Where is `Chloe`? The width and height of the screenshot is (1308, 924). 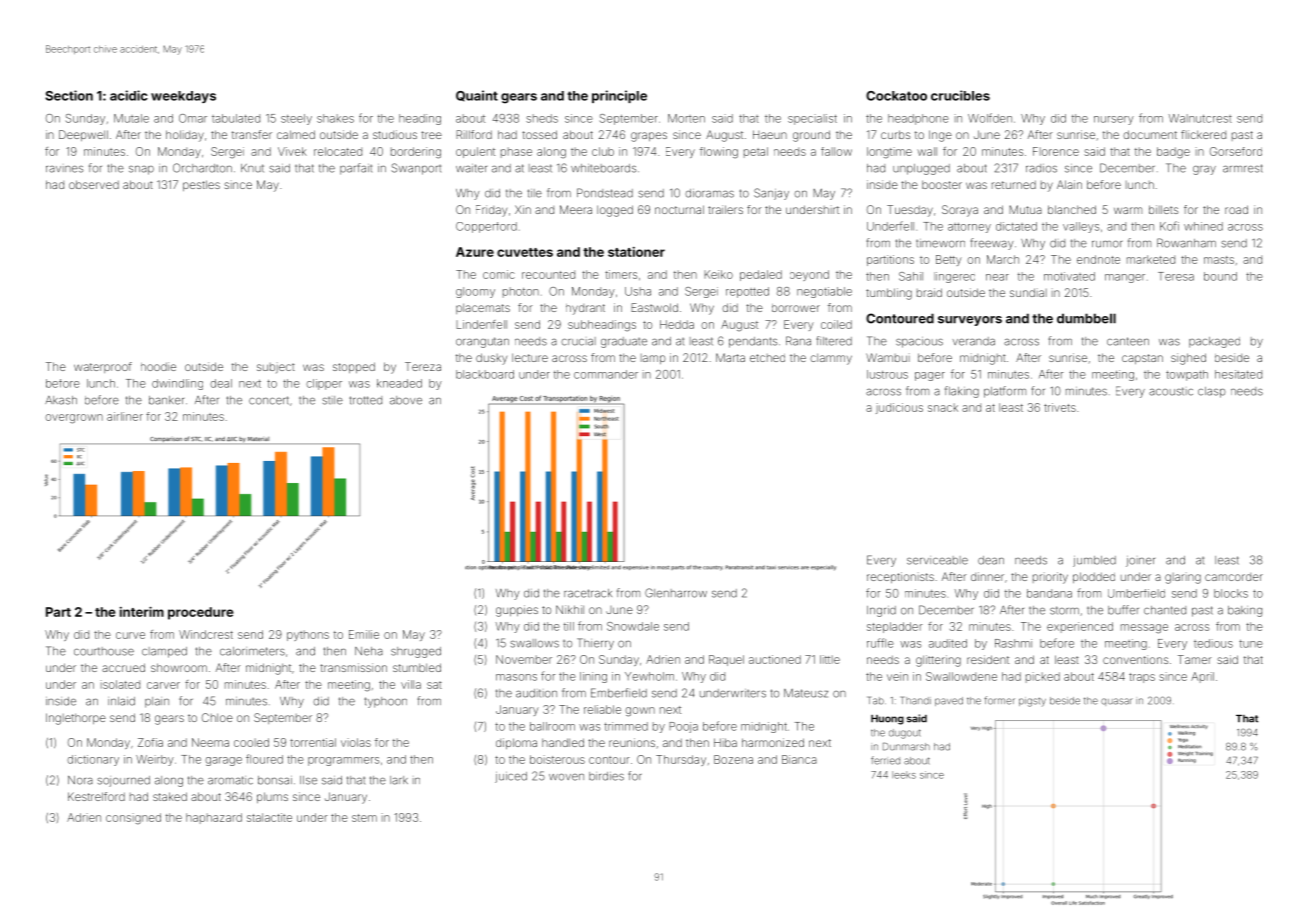
Chloe is located at coordinates (217, 717).
